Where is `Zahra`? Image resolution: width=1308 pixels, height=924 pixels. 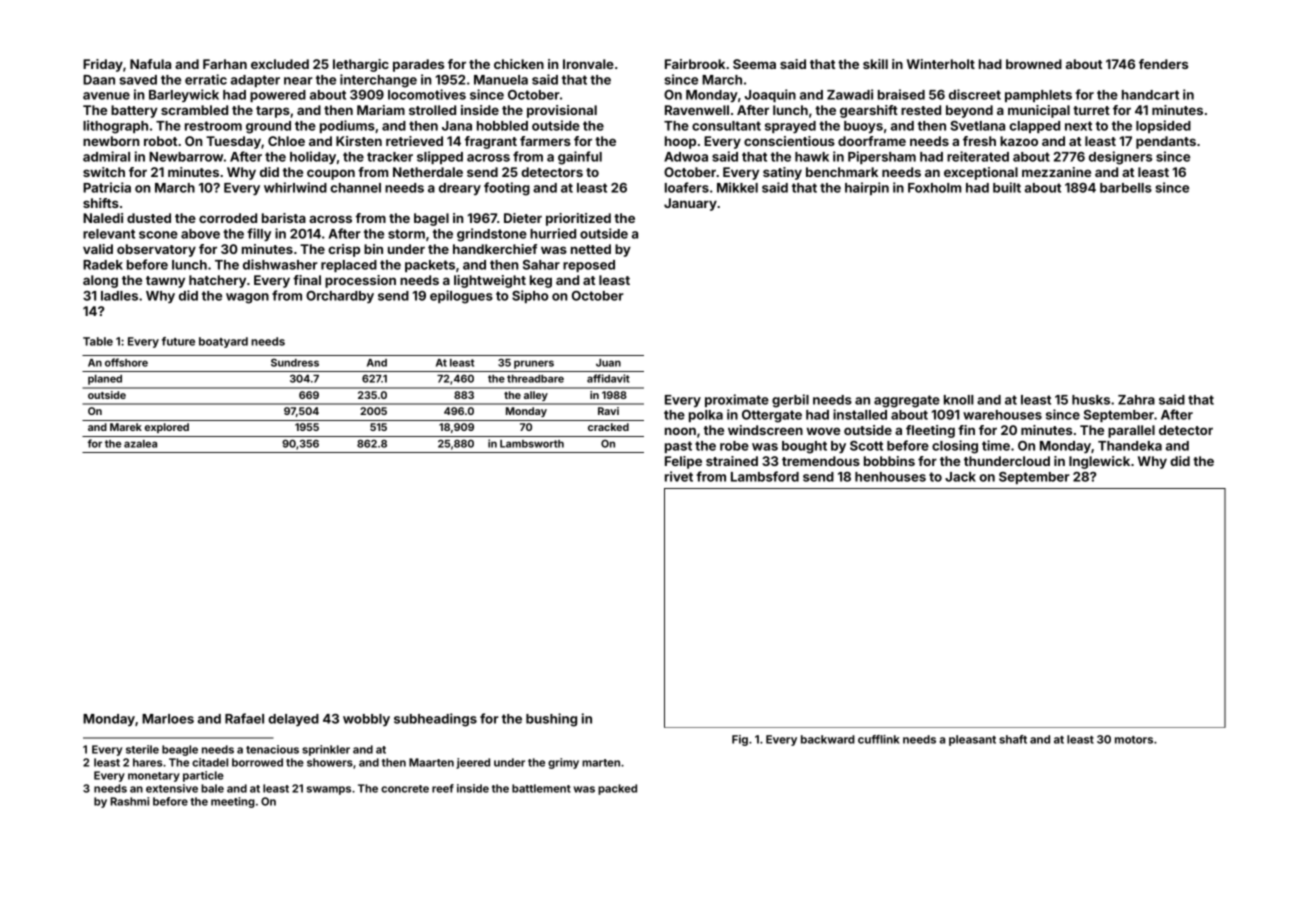 Zahra is located at coordinates (1136, 400).
